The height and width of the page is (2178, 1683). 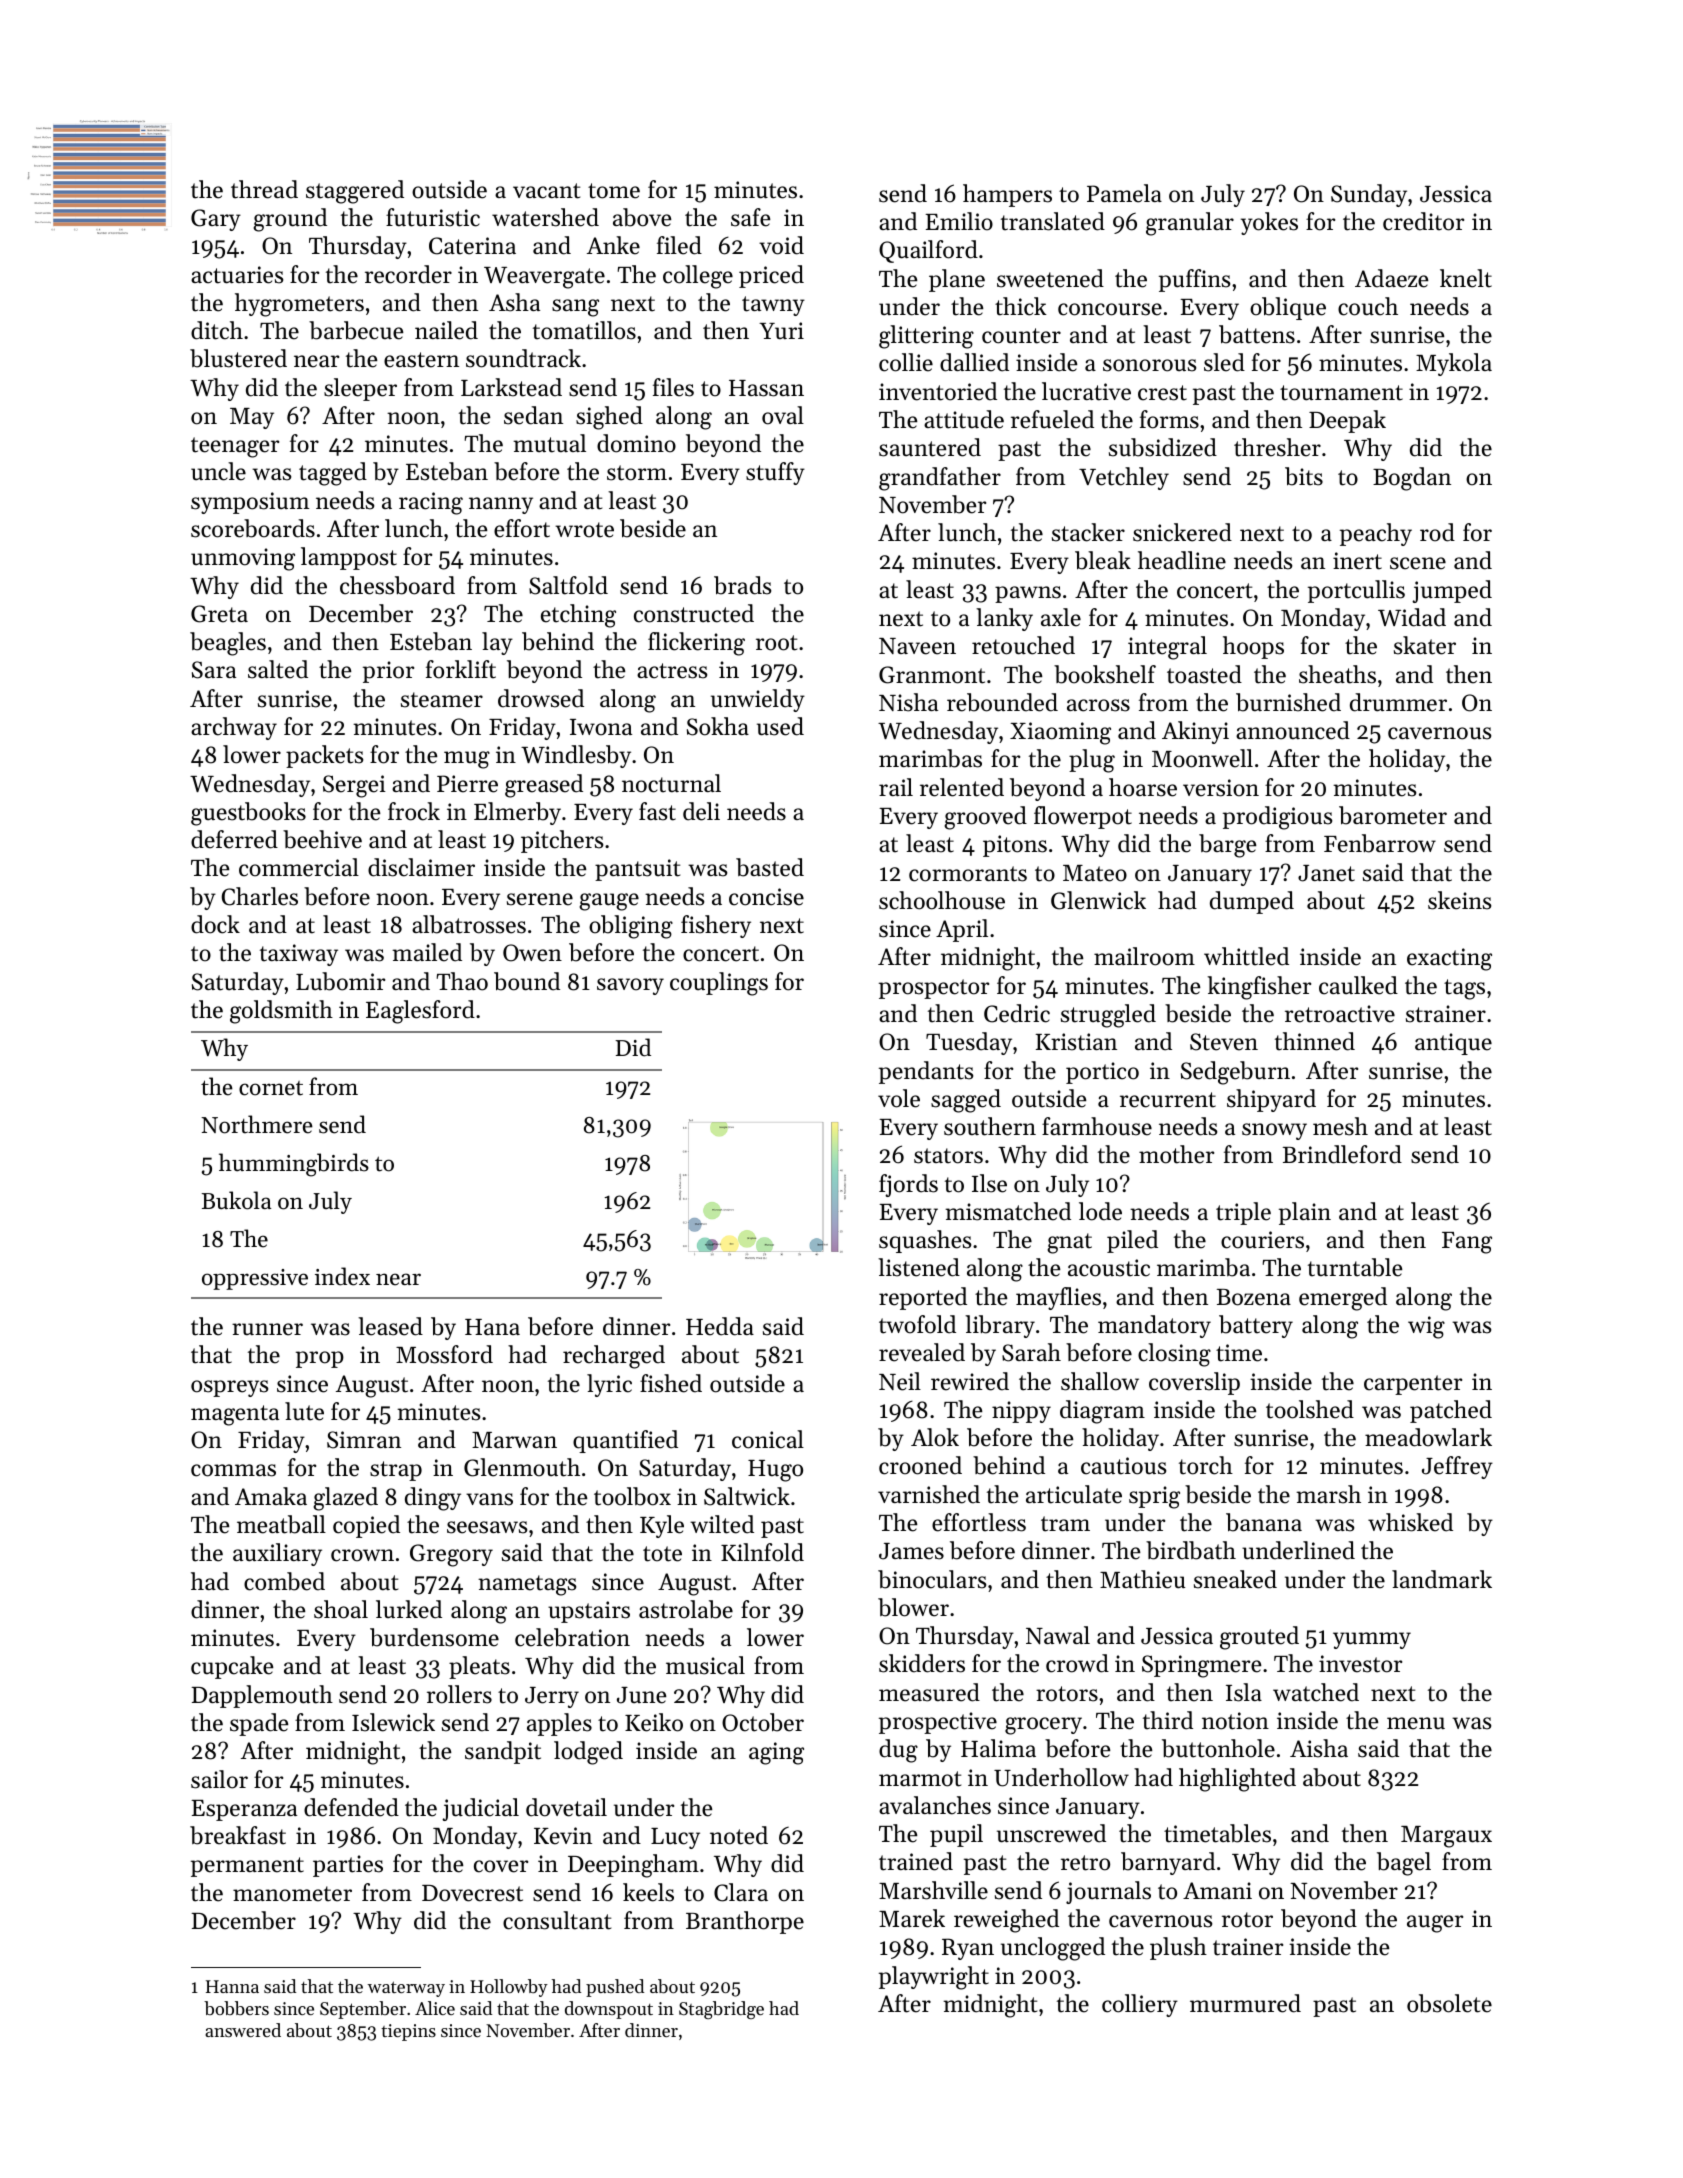 What do you see at coordinates (1449, 2003) in the page?
I see `obsolete` at bounding box center [1449, 2003].
